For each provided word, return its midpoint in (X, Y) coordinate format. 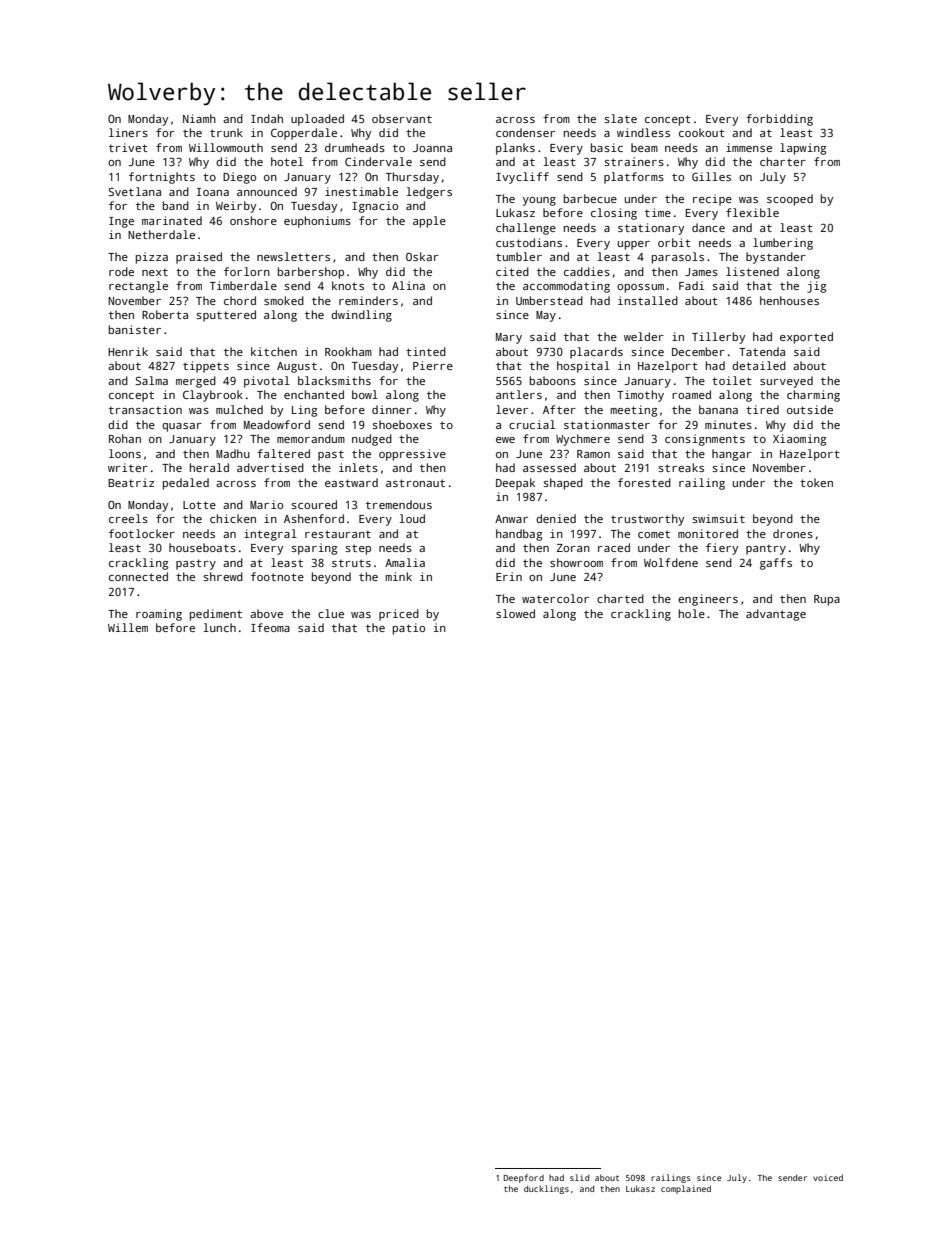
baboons (553, 380)
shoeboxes (402, 424)
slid (579, 1177)
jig (816, 287)
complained (686, 1189)
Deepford (524, 1178)
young (539, 201)
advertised (270, 467)
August (297, 367)
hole (692, 613)
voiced (828, 1177)
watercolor (555, 598)
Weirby (236, 207)
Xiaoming (799, 440)
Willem (128, 627)
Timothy (640, 396)
